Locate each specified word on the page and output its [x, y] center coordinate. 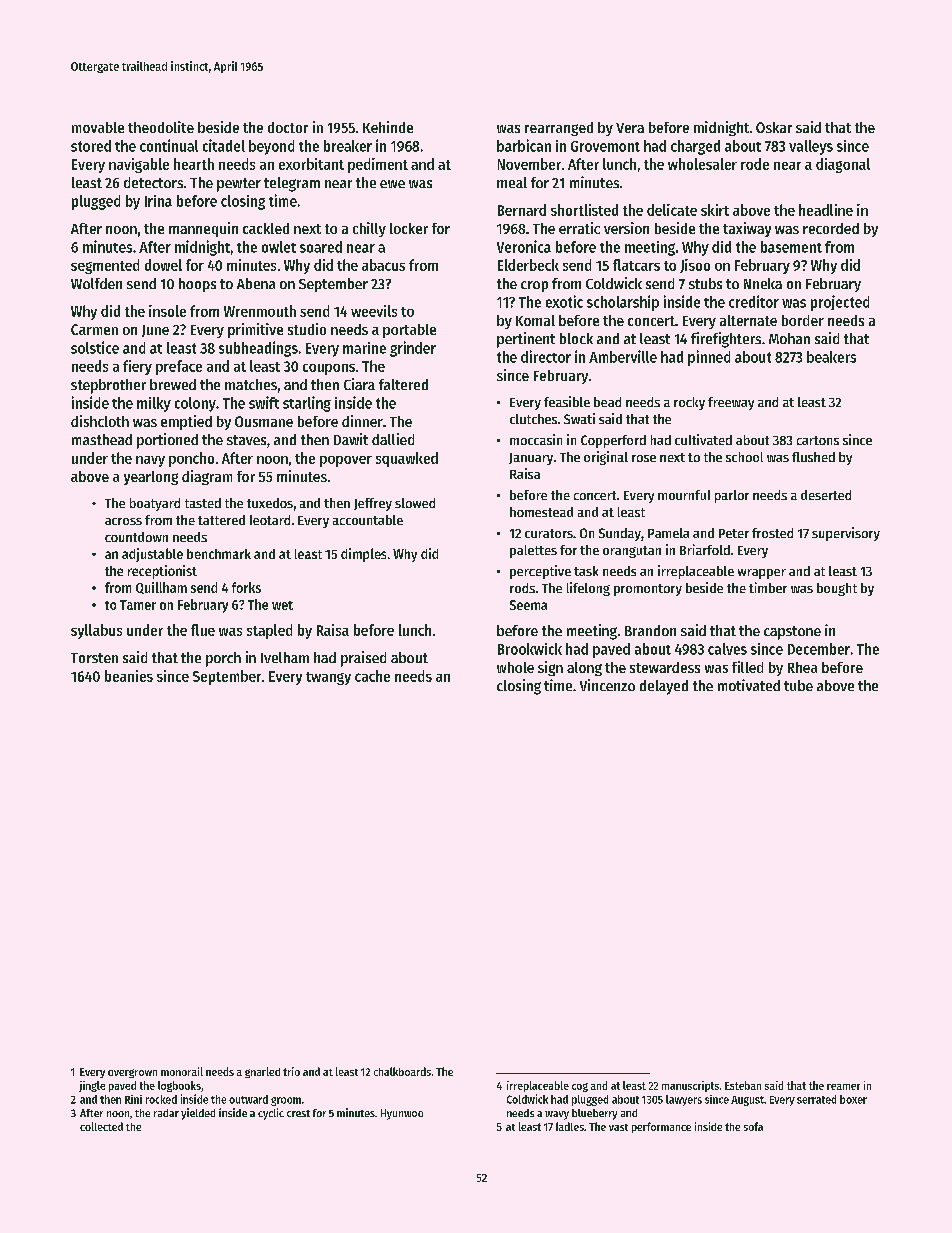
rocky [689, 403]
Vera [630, 128]
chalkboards [402, 1071]
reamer [843, 1087]
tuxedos [270, 503]
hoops [197, 285]
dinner [362, 421]
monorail [182, 1071]
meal [512, 182]
